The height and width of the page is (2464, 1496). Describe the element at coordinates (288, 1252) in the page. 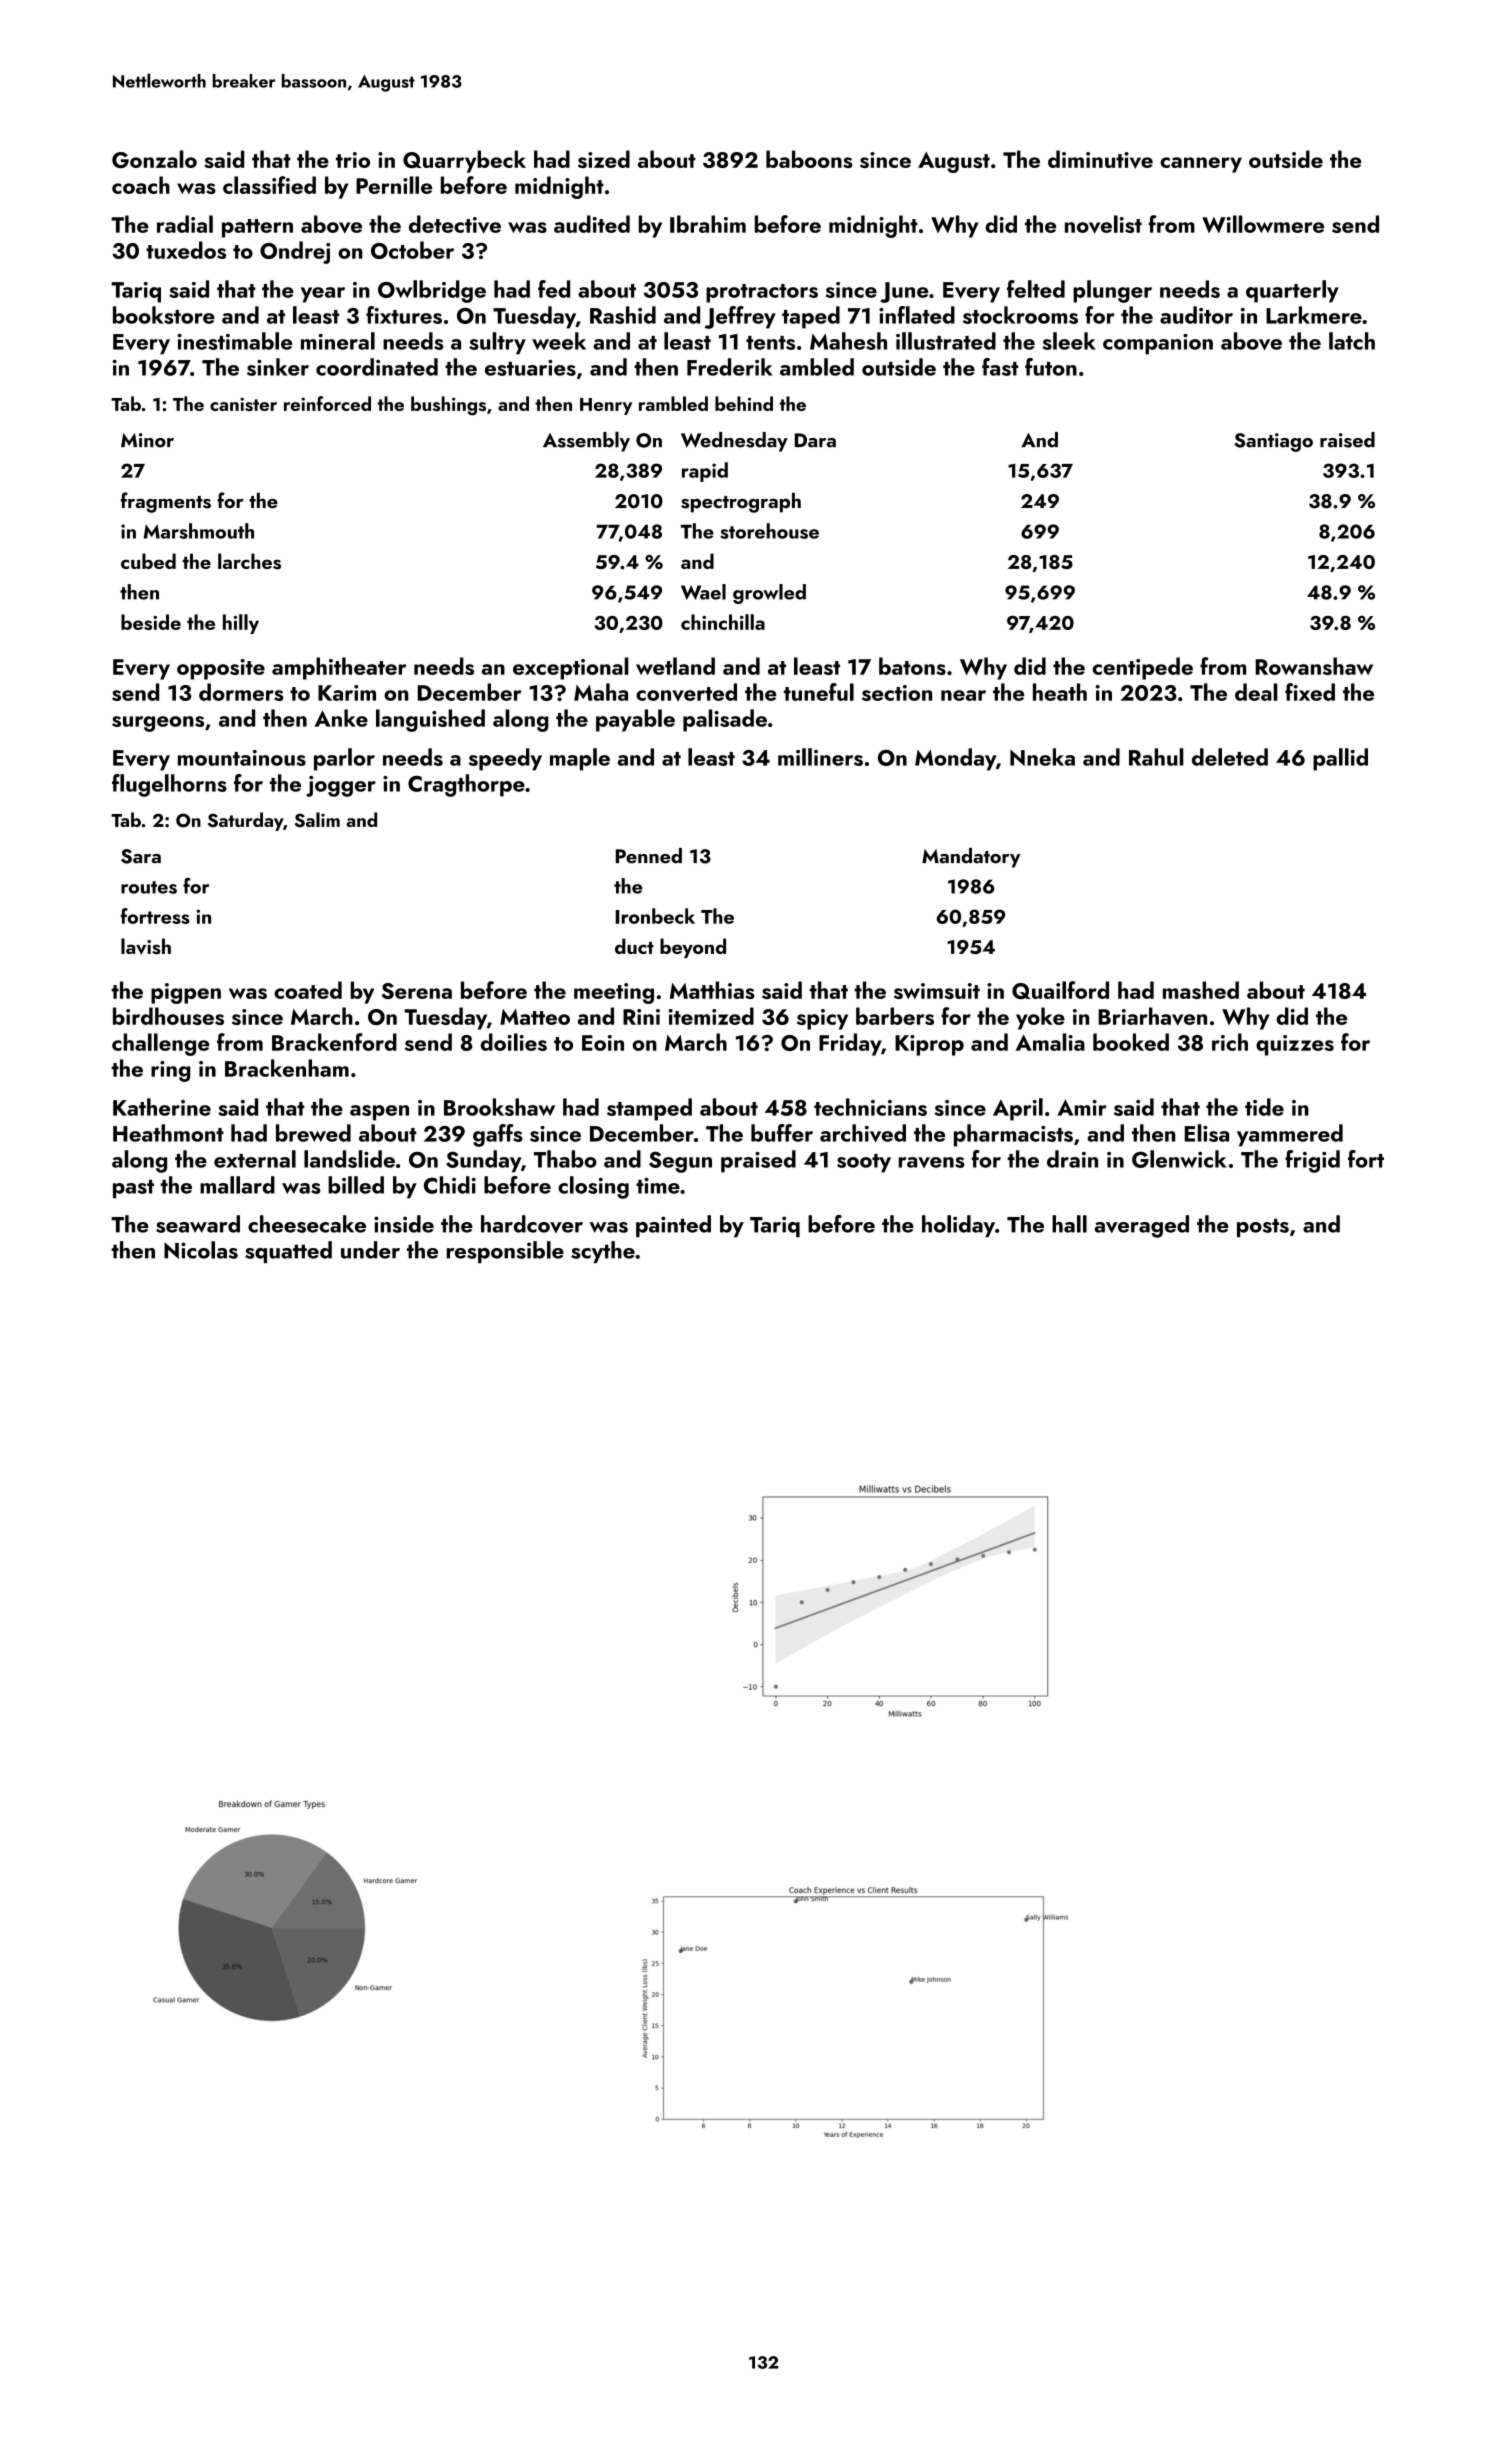

I see `squatted` at that location.
